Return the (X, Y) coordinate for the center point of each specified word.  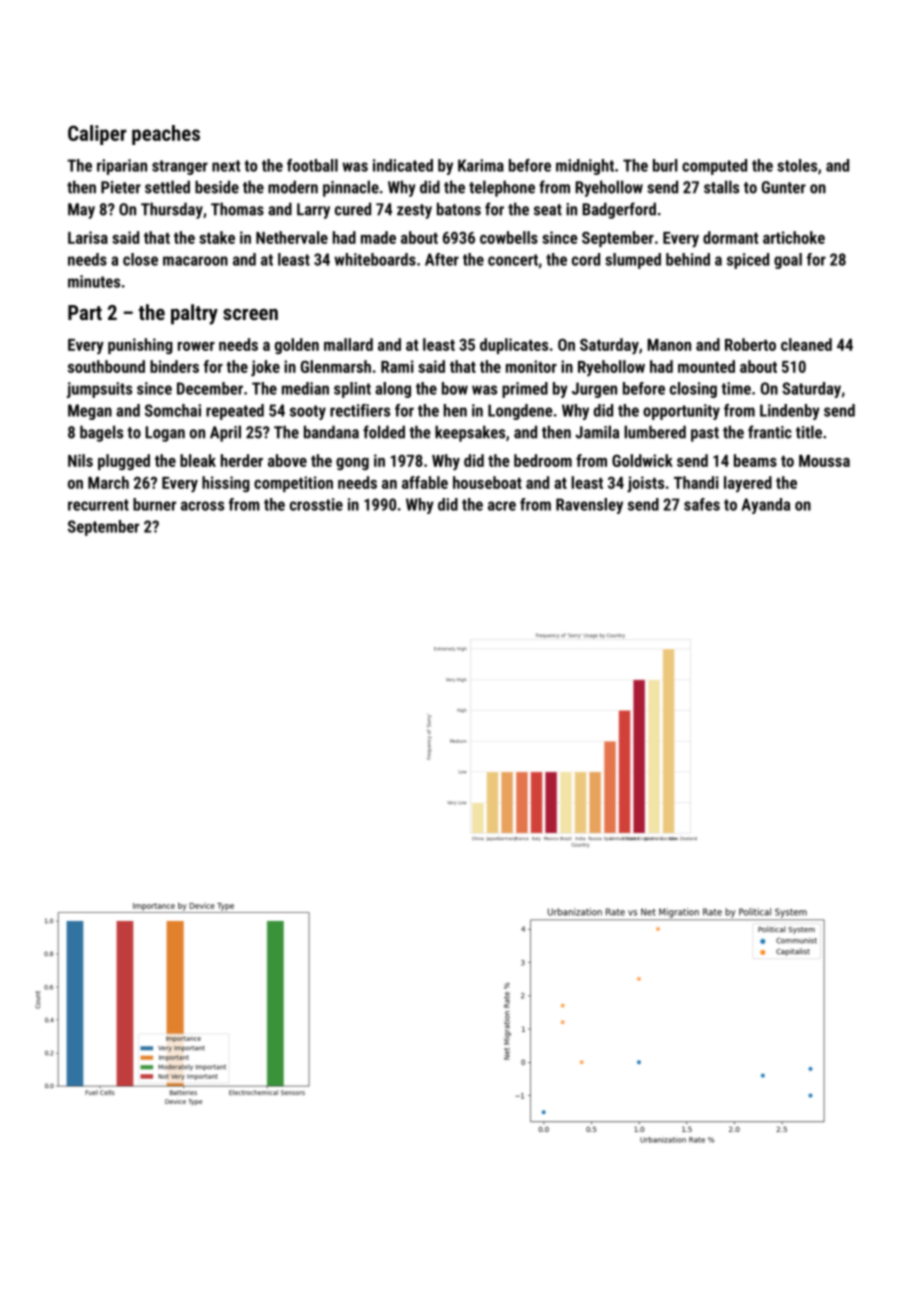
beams (755, 460)
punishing (140, 346)
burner (154, 504)
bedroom (543, 460)
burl (665, 165)
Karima (481, 165)
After (442, 259)
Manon (669, 345)
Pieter (121, 187)
